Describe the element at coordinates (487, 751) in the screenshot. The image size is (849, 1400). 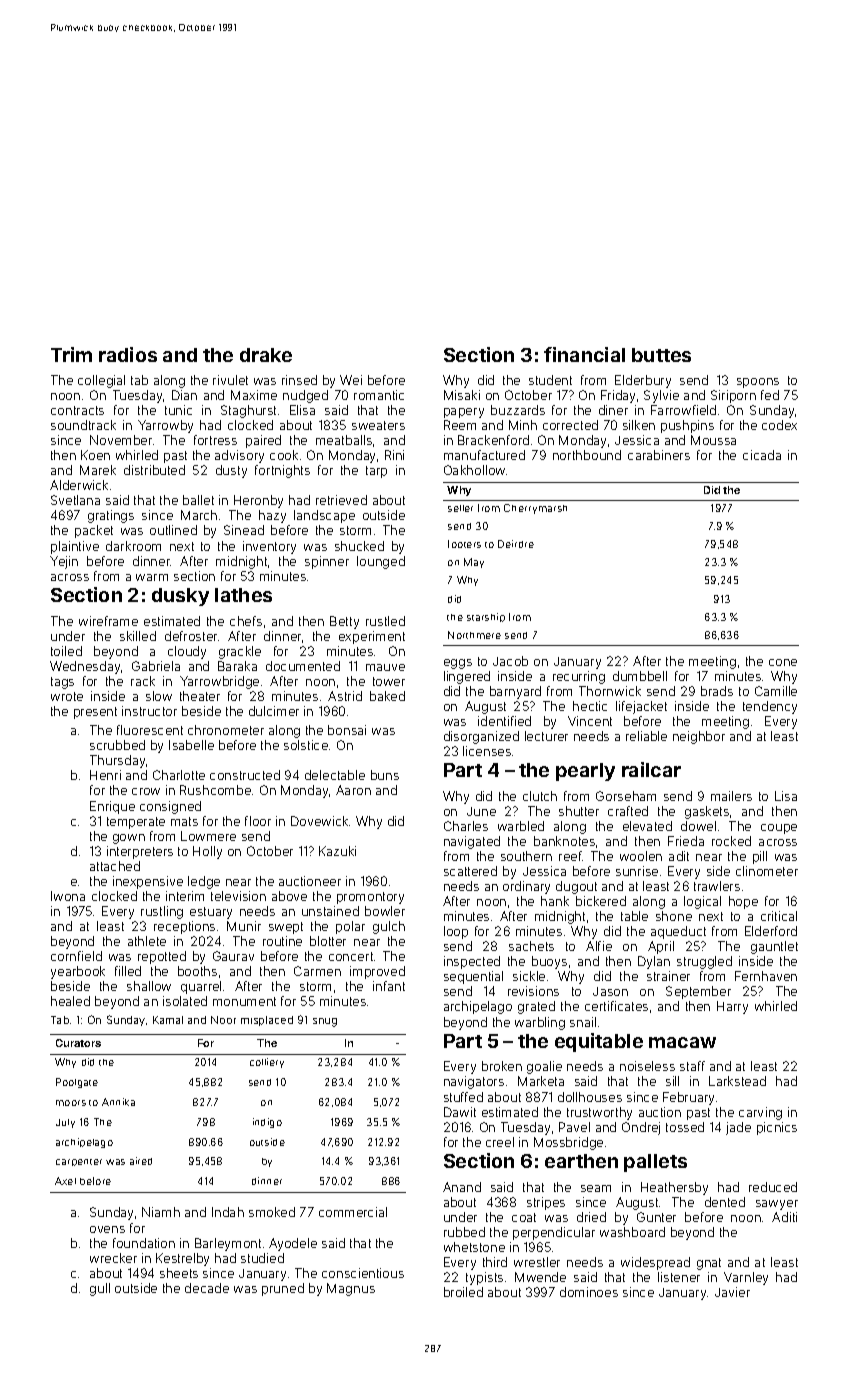
I see `licenses` at that location.
